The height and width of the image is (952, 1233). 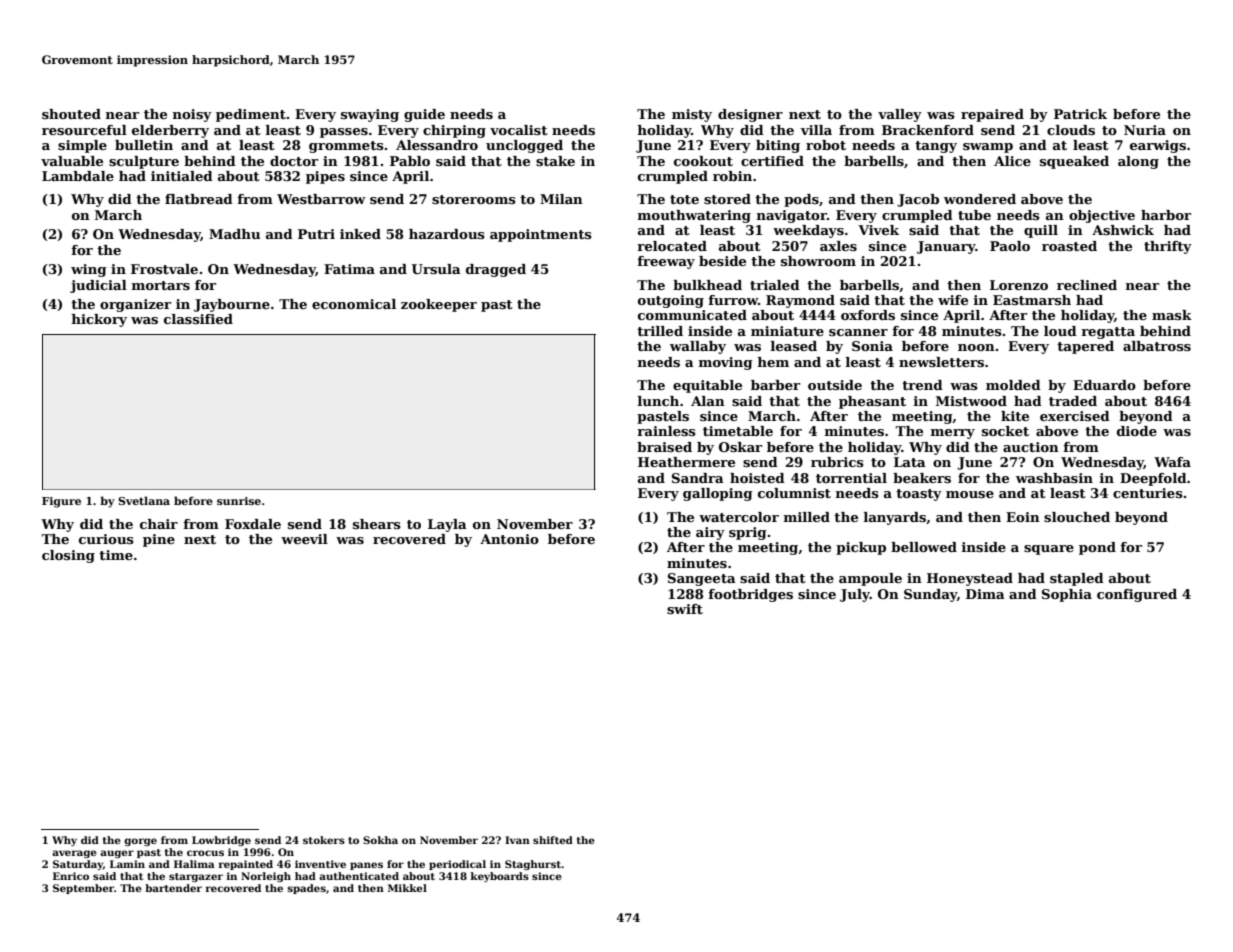 What do you see at coordinates (354, 304) in the image?
I see `economical` at bounding box center [354, 304].
